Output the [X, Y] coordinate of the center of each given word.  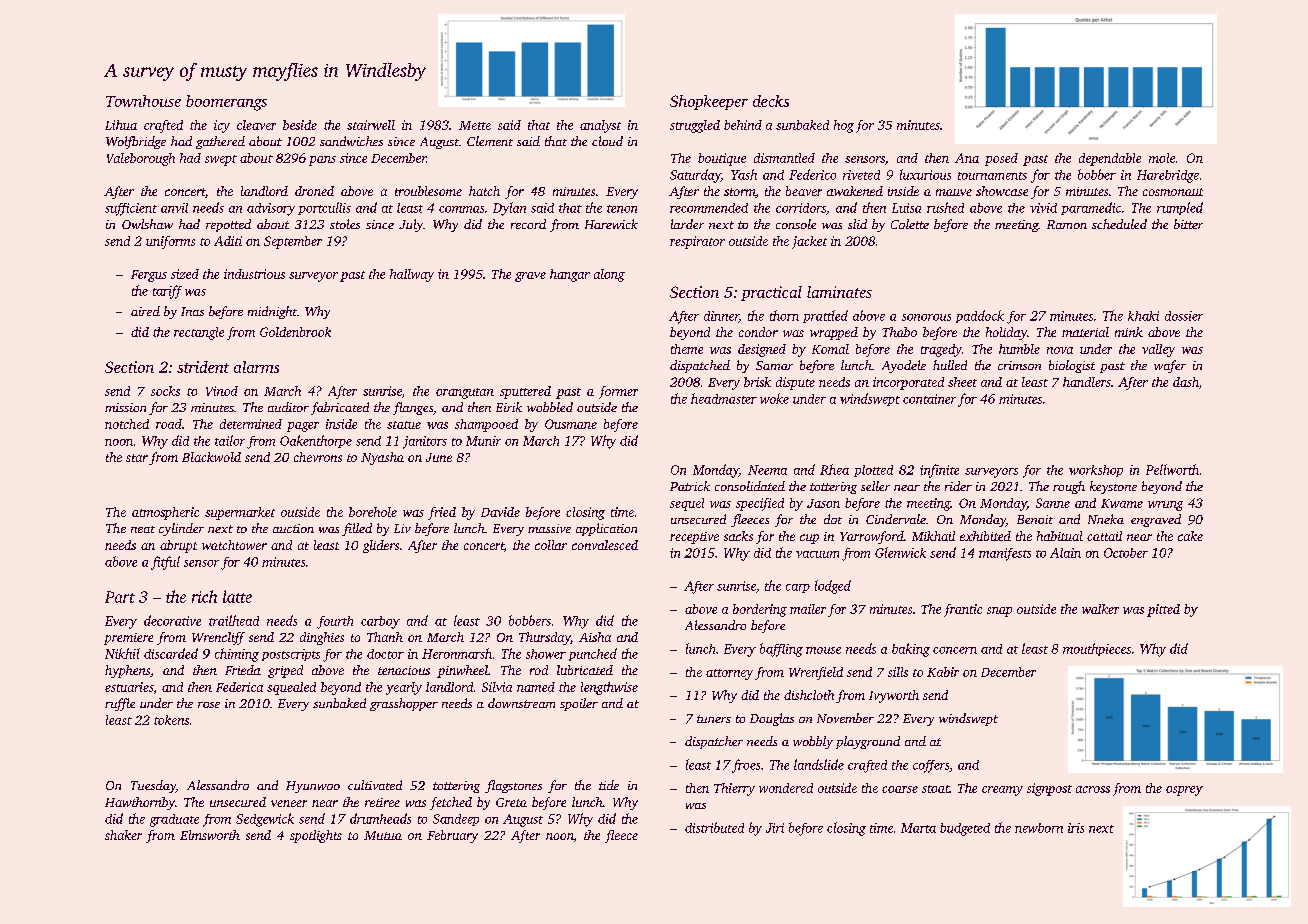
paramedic [1091, 208]
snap [999, 612]
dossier [1184, 316]
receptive [694, 538]
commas [461, 209]
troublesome [428, 191]
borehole [373, 512]
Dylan [509, 209]
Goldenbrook [295, 332]
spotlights [316, 836]
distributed [714, 827]
